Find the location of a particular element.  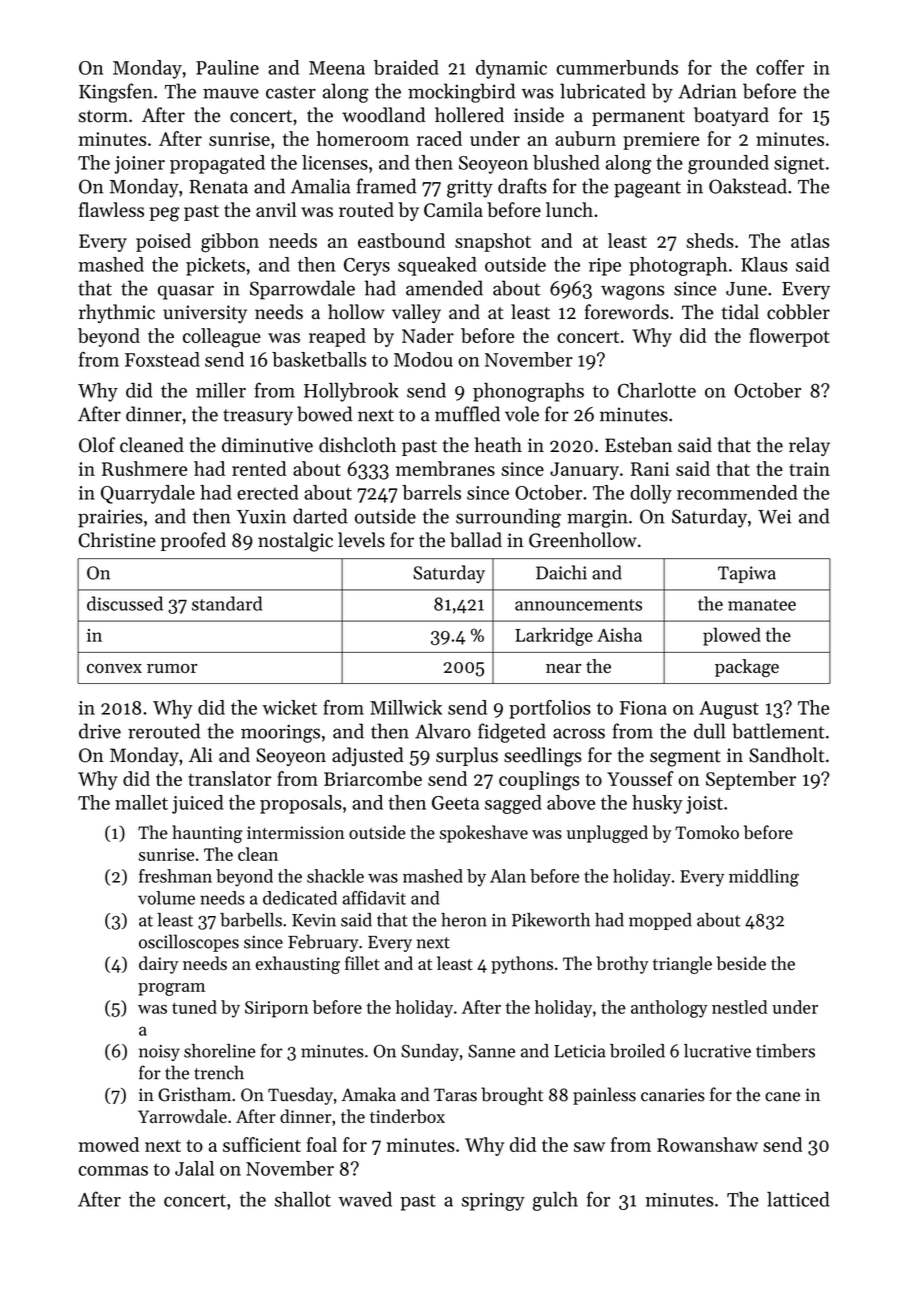

waved is located at coordinates (365, 1199).
